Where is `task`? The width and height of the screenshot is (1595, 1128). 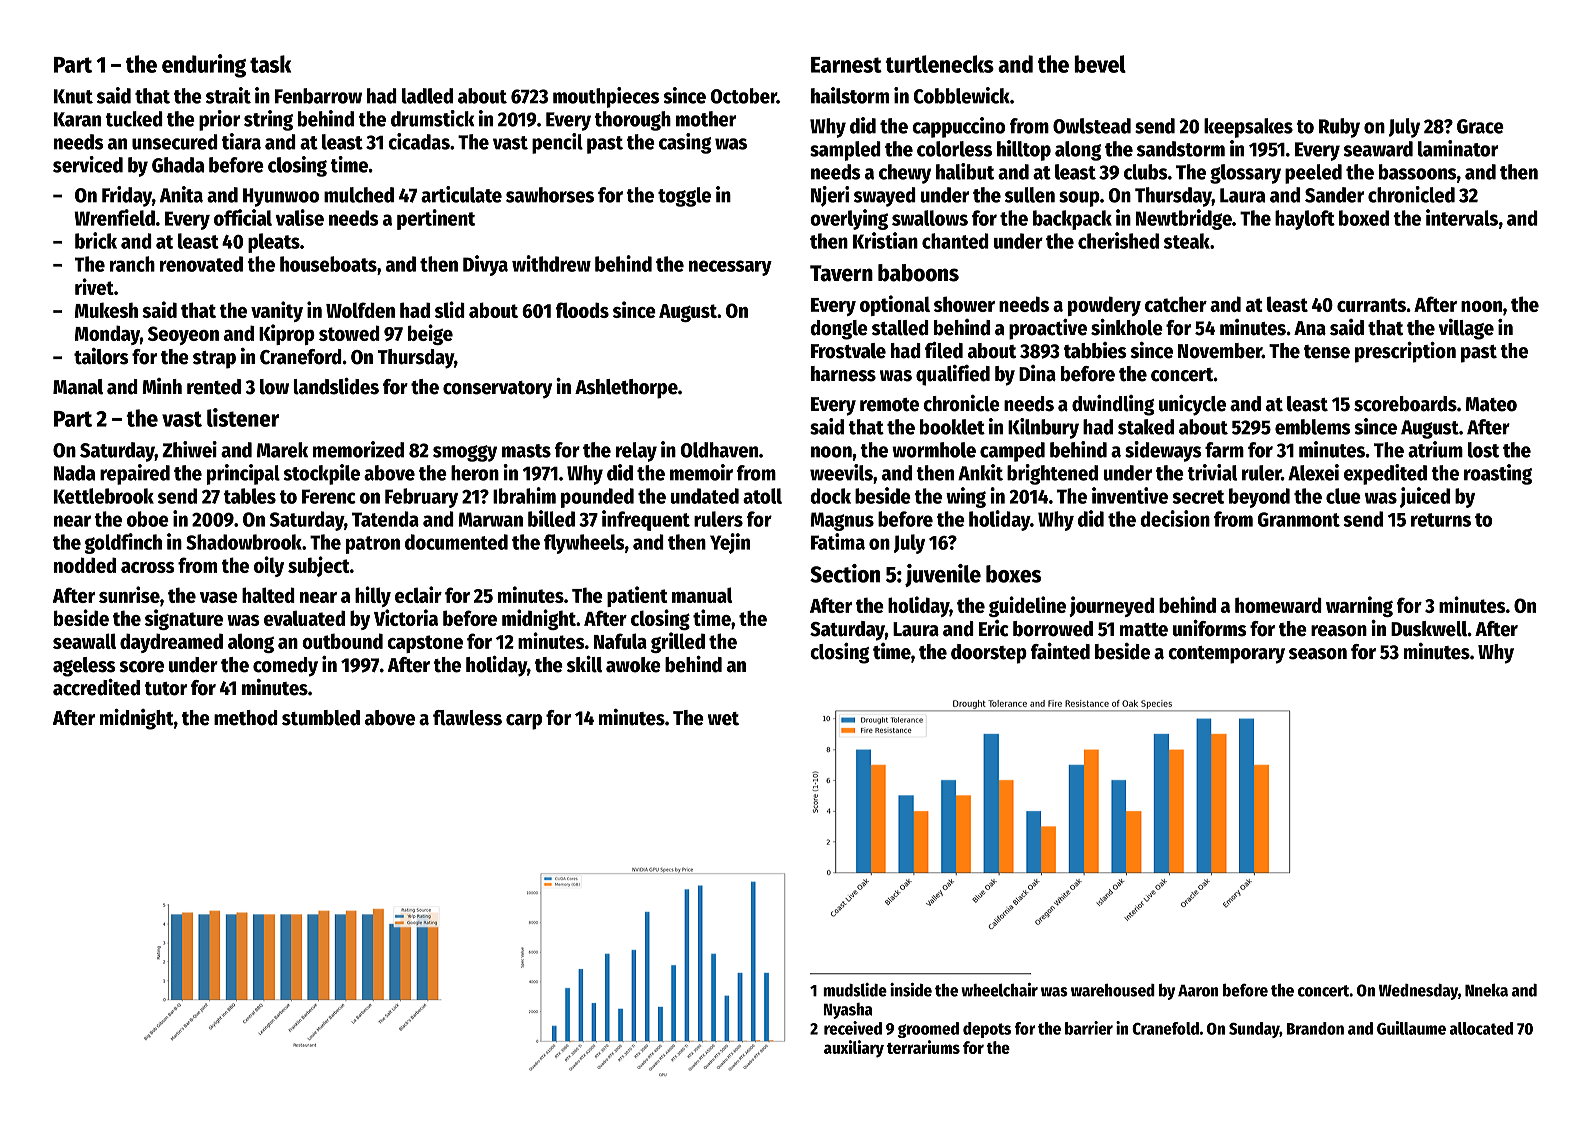 task is located at coordinates (270, 64).
